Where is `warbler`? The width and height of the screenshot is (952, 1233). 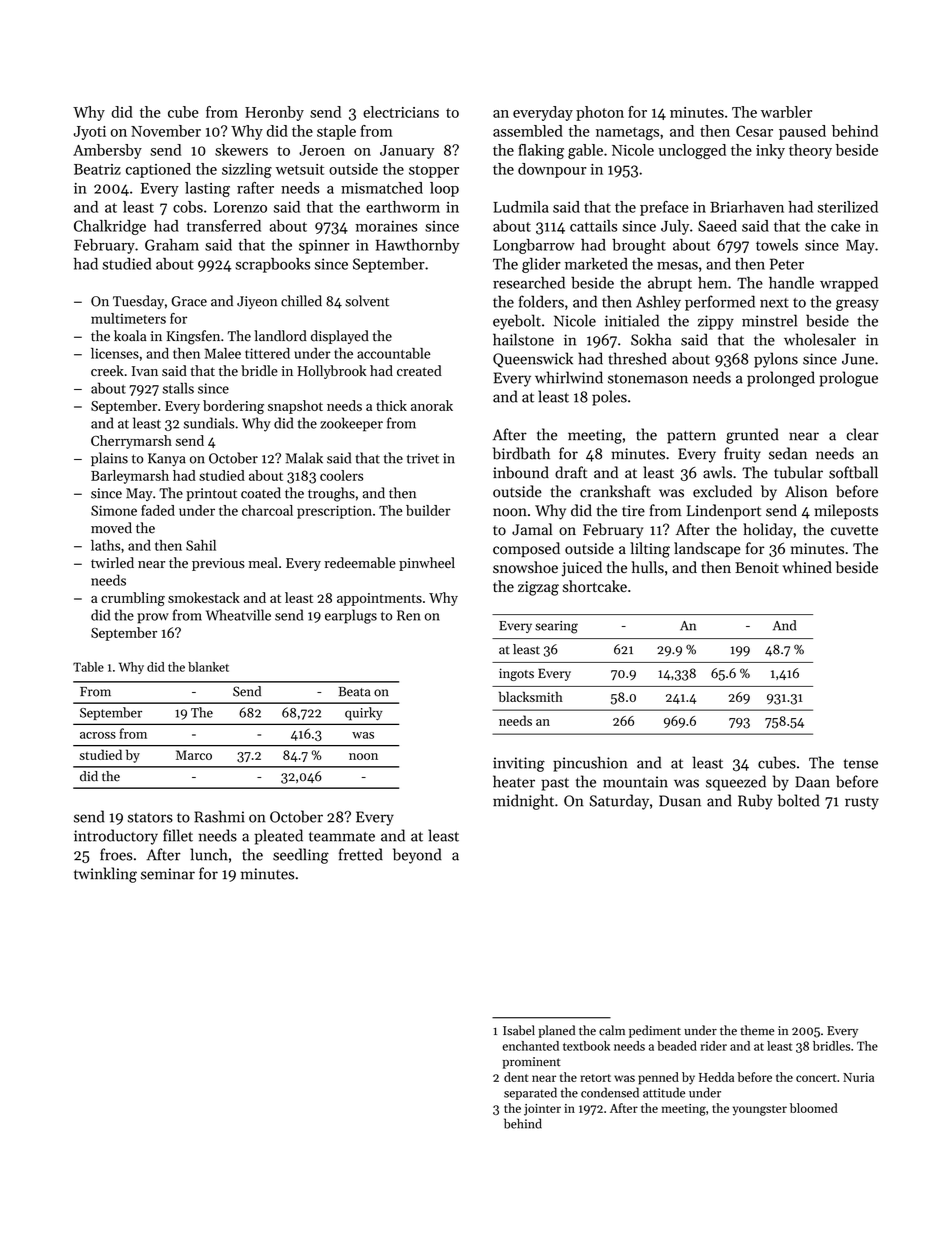 warbler is located at coordinates (786, 112).
